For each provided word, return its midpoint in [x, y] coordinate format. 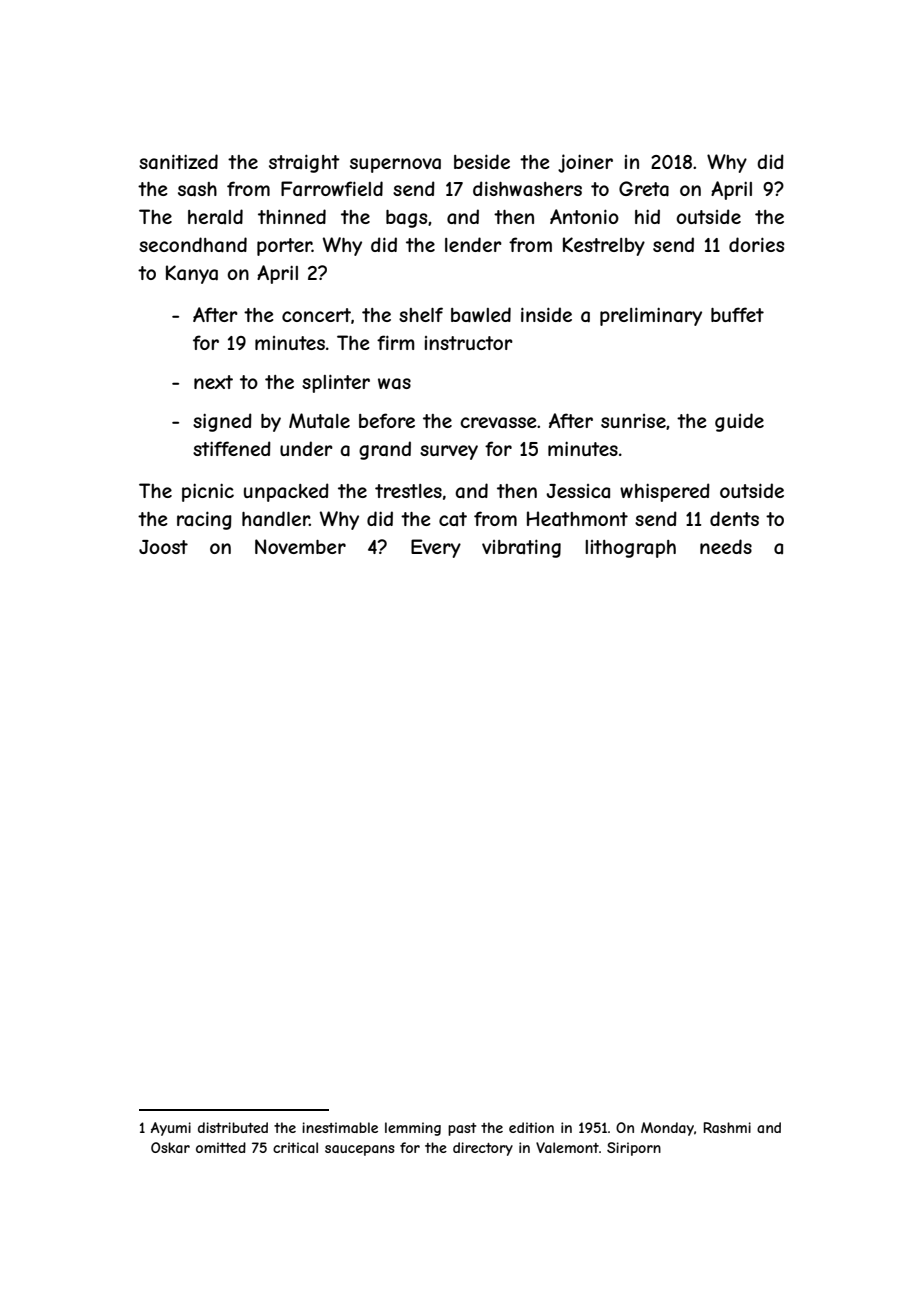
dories [756, 244]
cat [453, 519]
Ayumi [171, 1129]
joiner [585, 163]
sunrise [633, 421]
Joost [163, 547]
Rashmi [727, 1127]
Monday [667, 1129]
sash [197, 189]
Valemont [567, 1147]
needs [726, 546]
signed [222, 422]
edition [531, 1127]
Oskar [170, 1147]
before [387, 420]
